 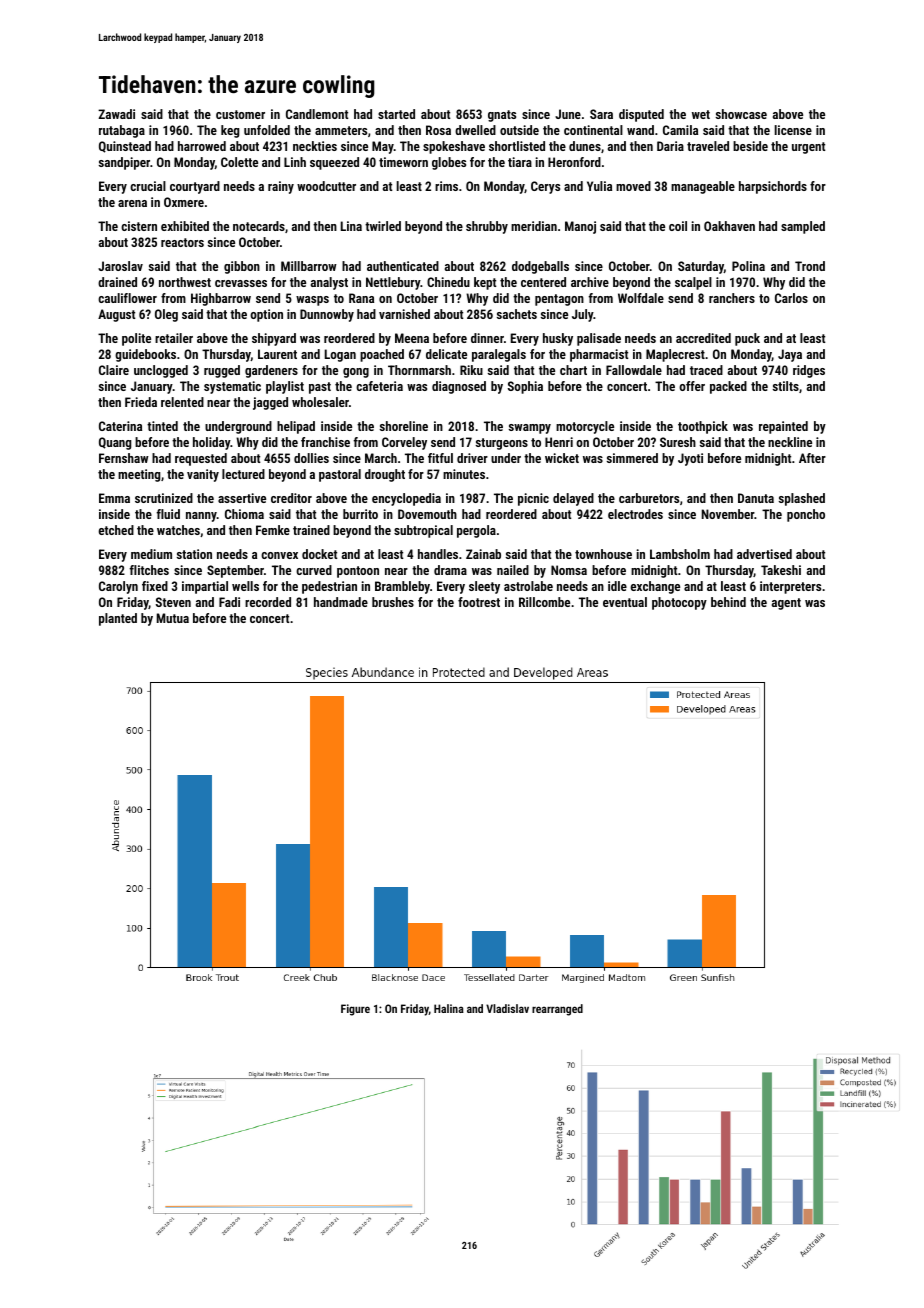 I want to click on Mutua, so click(x=173, y=618).
